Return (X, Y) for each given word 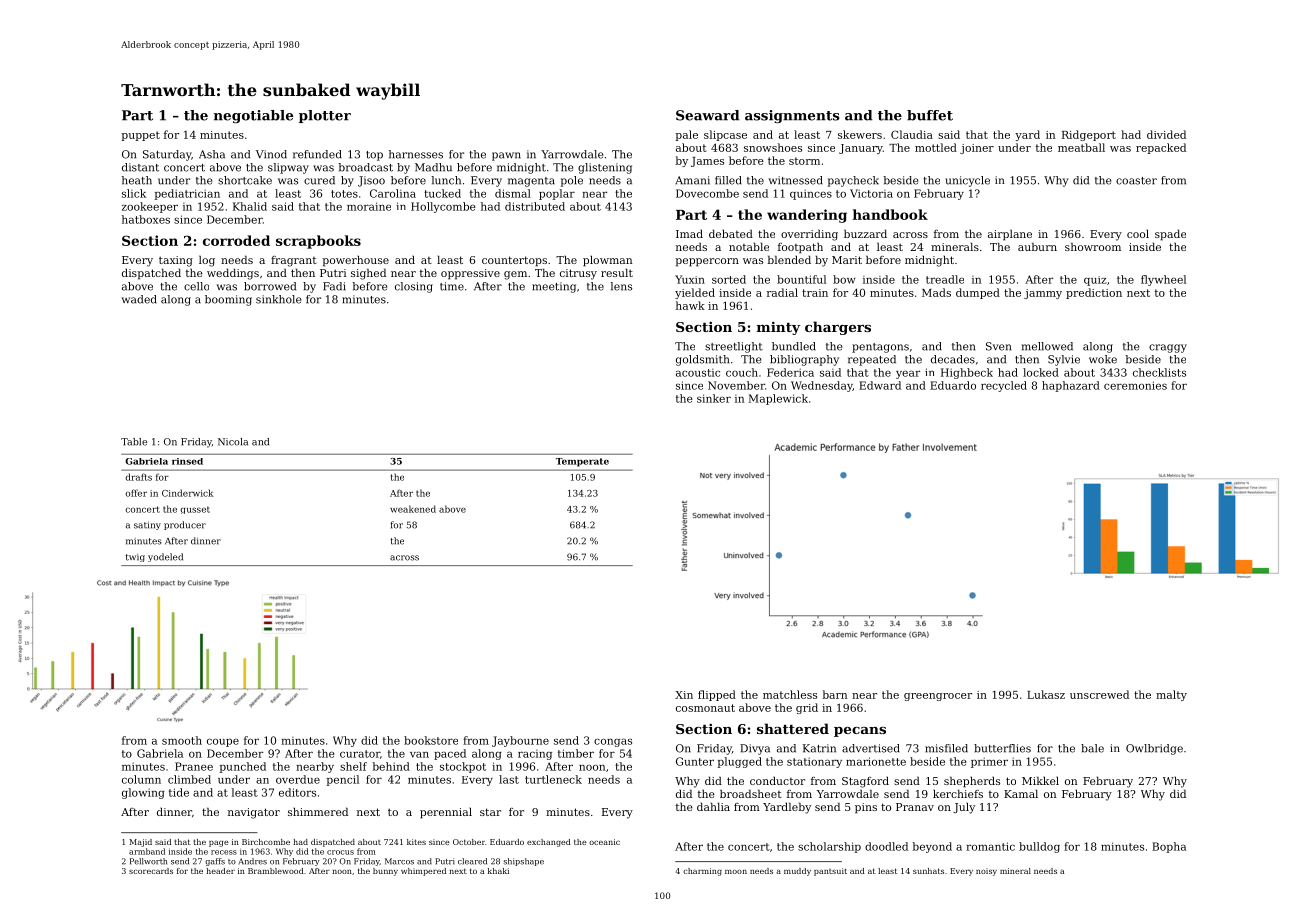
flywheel (1163, 280)
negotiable (253, 116)
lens (621, 286)
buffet (930, 115)
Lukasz (1046, 694)
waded (139, 299)
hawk (690, 305)
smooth (182, 740)
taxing (176, 261)
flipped (717, 695)
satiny (147, 526)
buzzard (865, 233)
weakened (413, 509)
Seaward (707, 115)
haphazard (1071, 386)
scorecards (151, 871)
